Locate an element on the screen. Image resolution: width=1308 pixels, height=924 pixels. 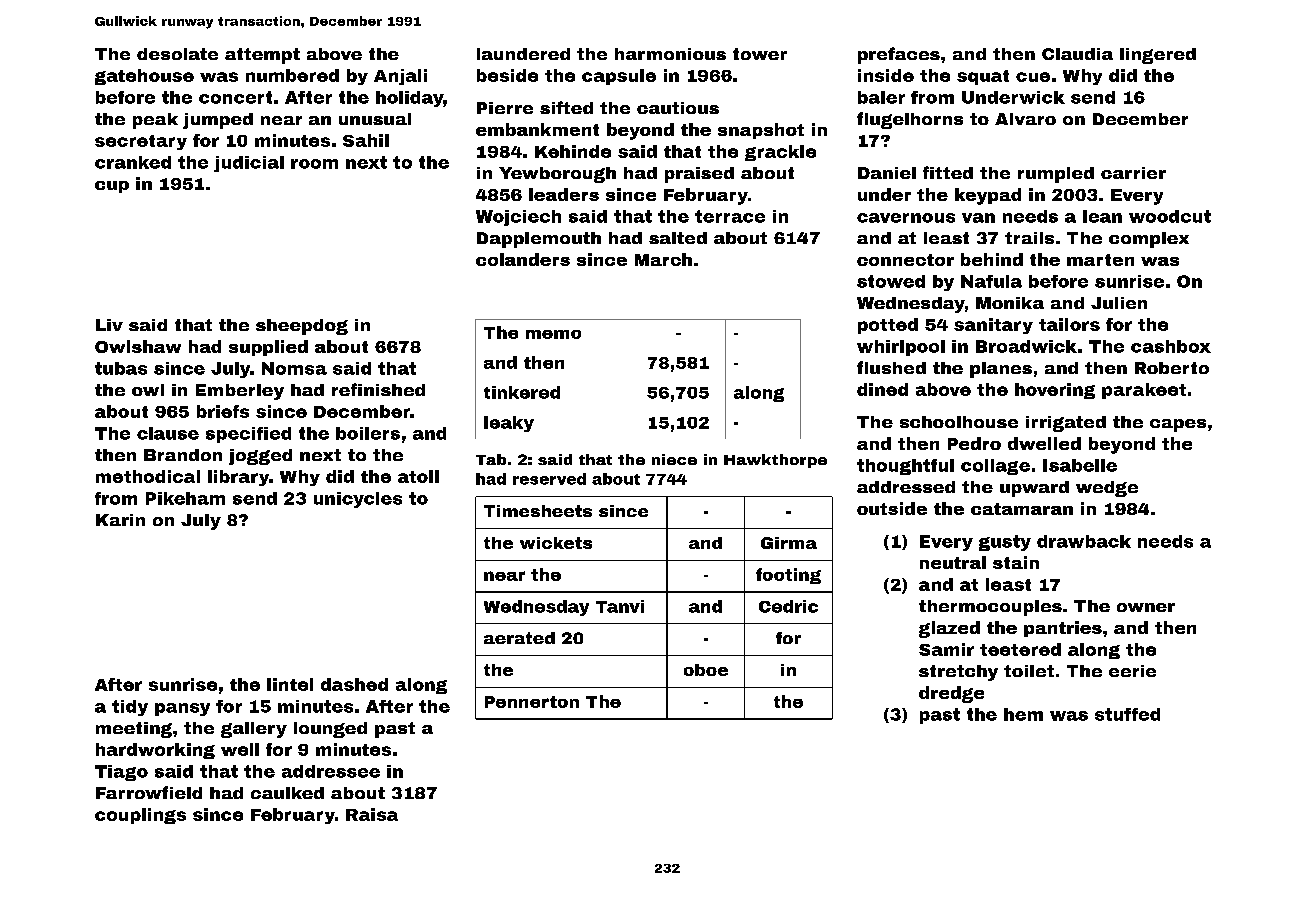
footing is located at coordinates (788, 576).
